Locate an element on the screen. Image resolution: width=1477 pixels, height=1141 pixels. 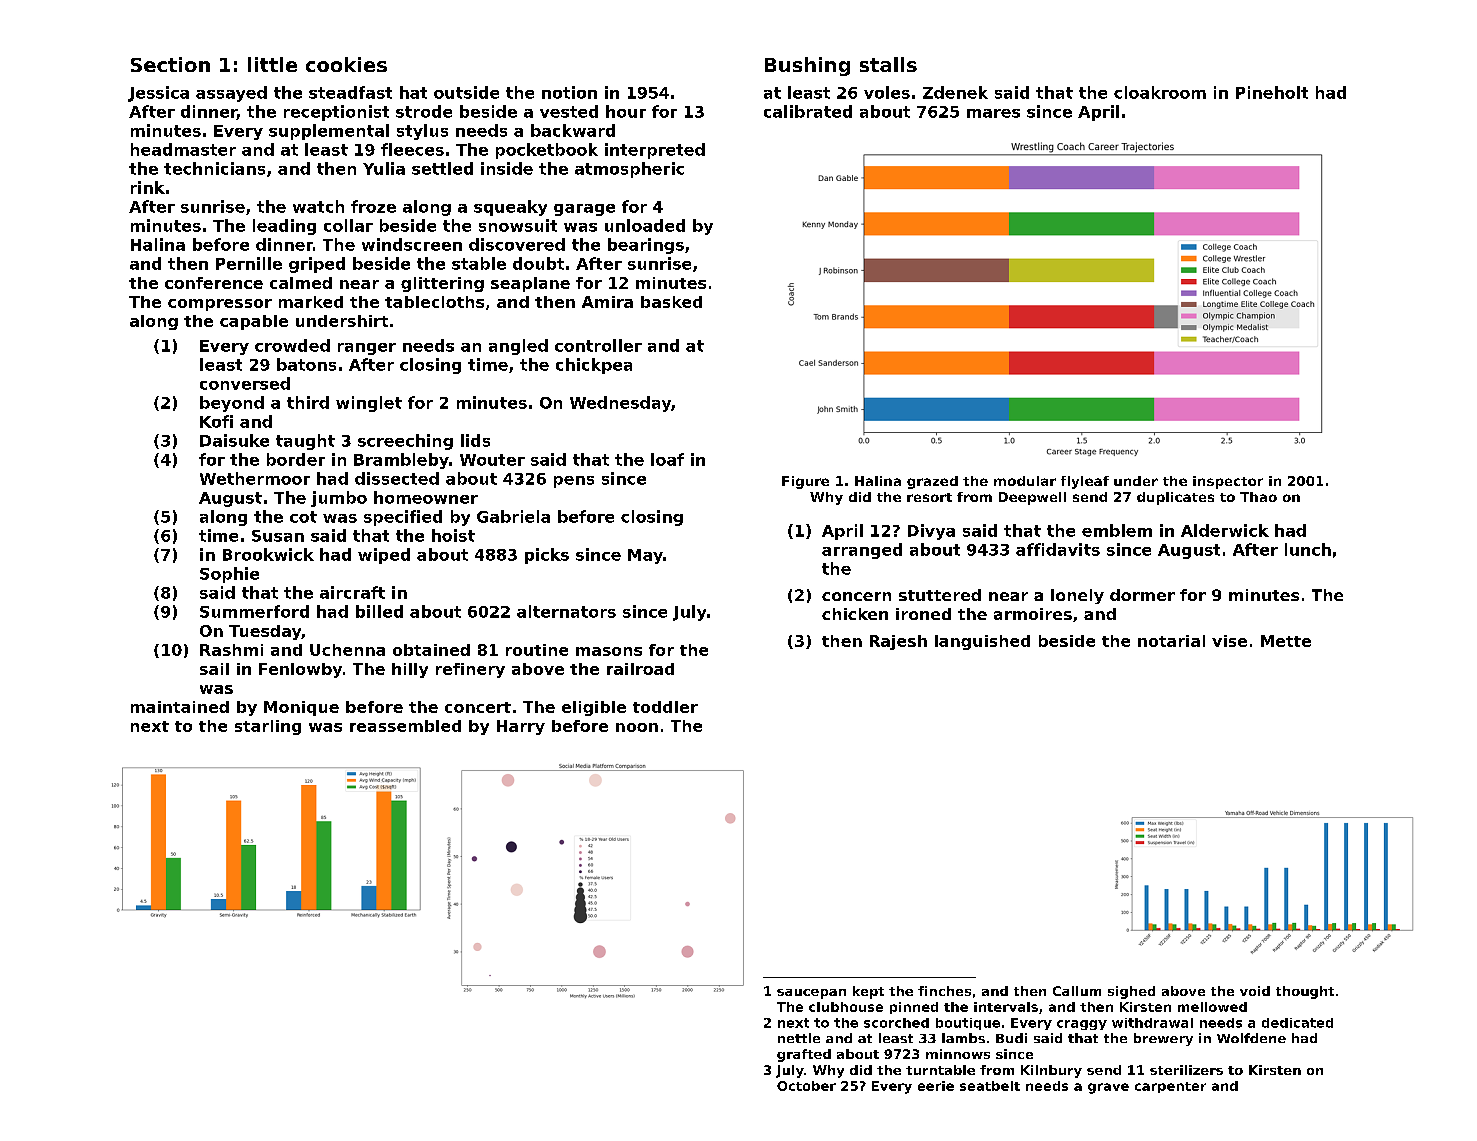
calibrated is located at coordinates (808, 111).
